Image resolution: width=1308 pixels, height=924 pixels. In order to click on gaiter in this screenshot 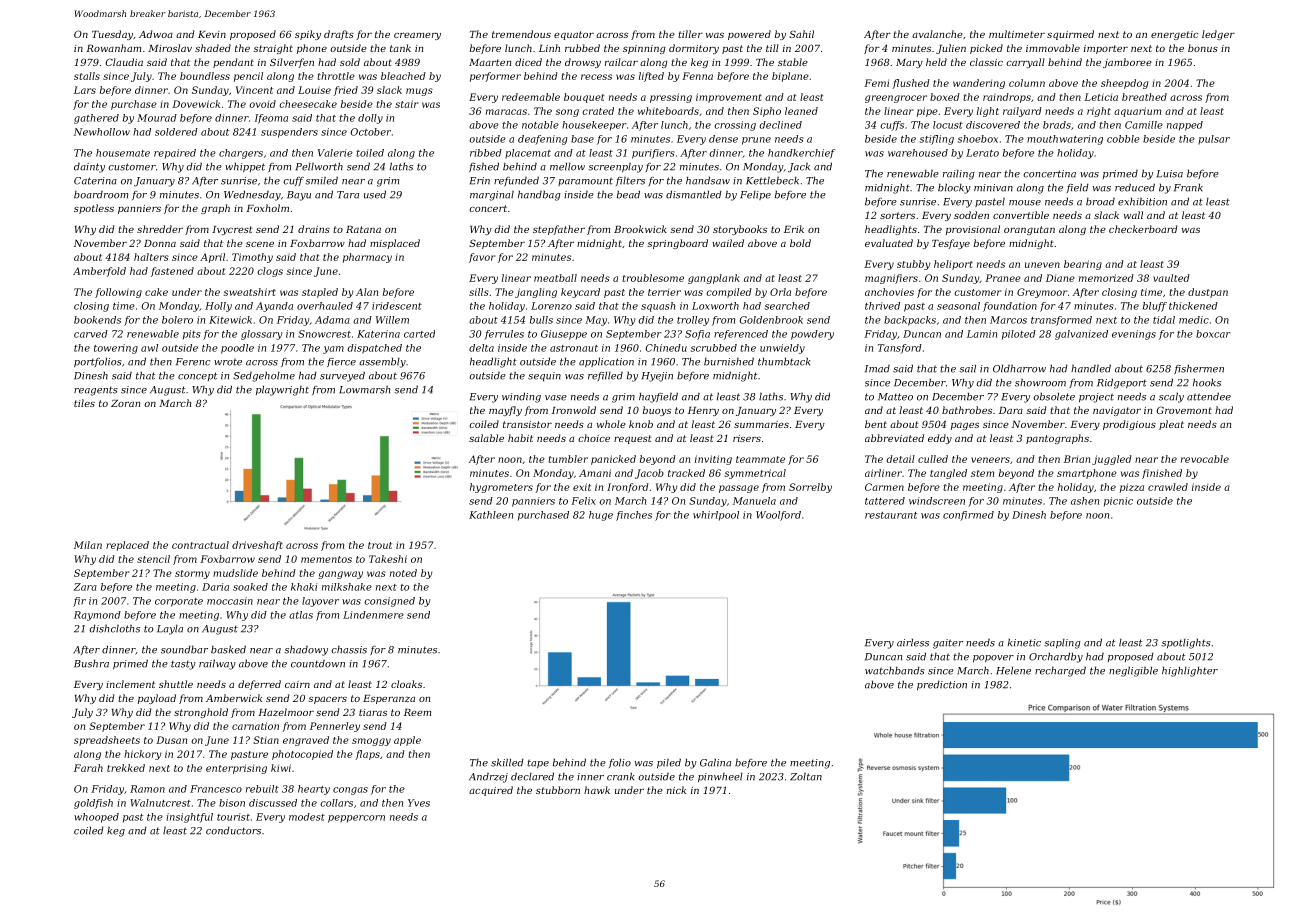, I will do `click(948, 644)`.
